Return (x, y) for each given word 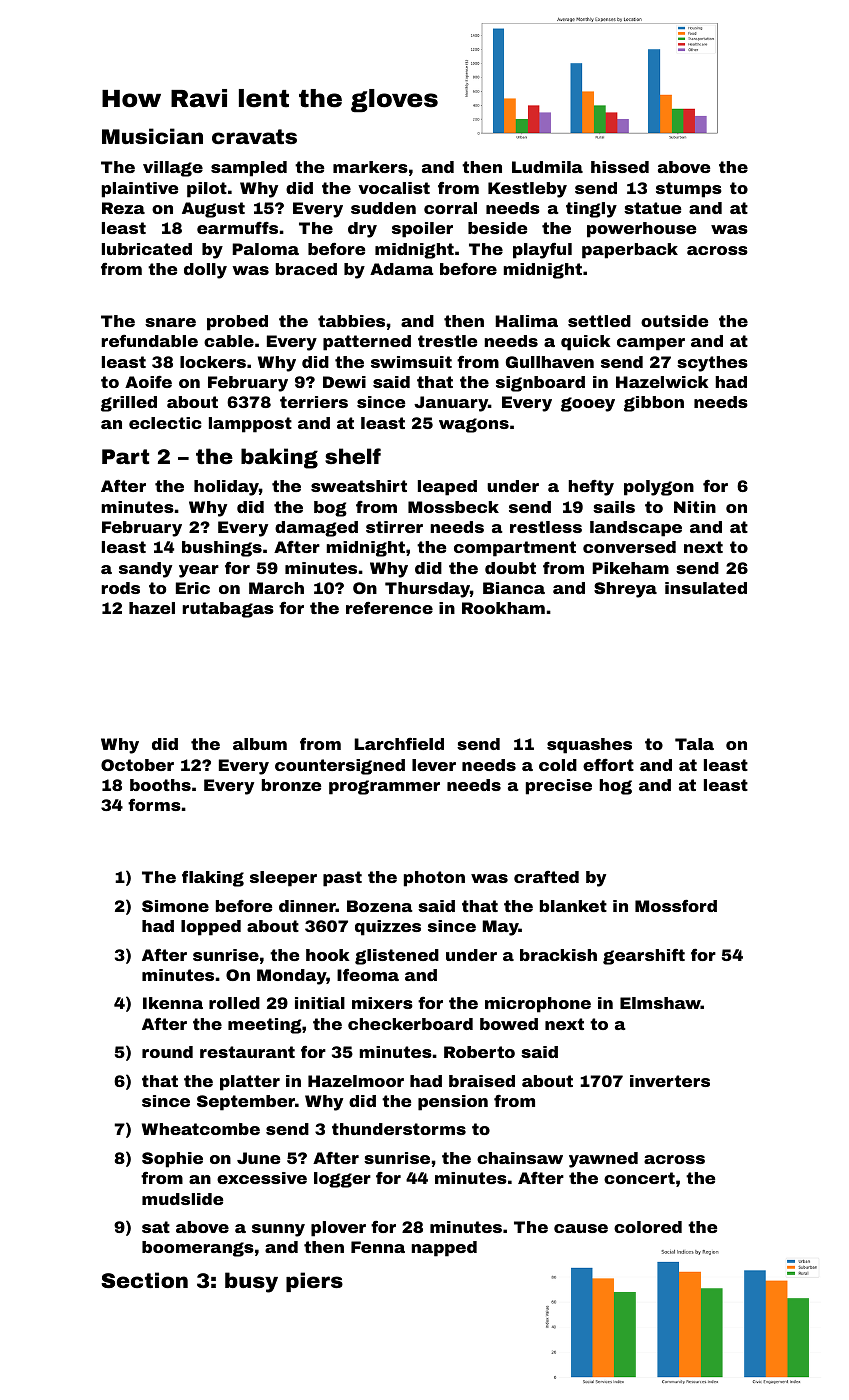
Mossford (676, 906)
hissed (620, 167)
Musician (152, 136)
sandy (145, 570)
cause (581, 1228)
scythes (712, 364)
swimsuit (411, 362)
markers (370, 167)
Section (144, 1280)
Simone (175, 906)
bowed (509, 1024)
